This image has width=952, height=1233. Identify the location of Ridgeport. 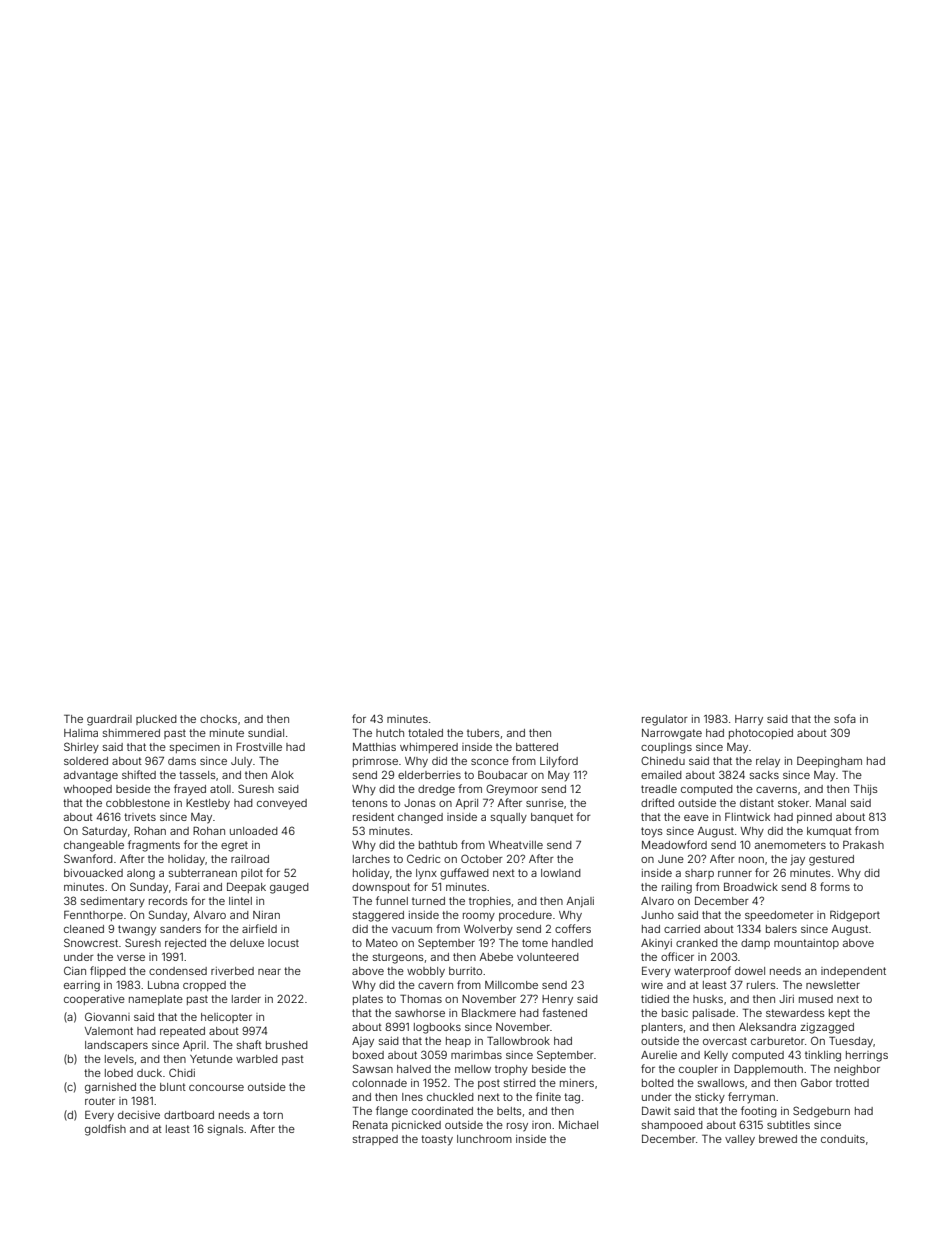
(855, 916).
